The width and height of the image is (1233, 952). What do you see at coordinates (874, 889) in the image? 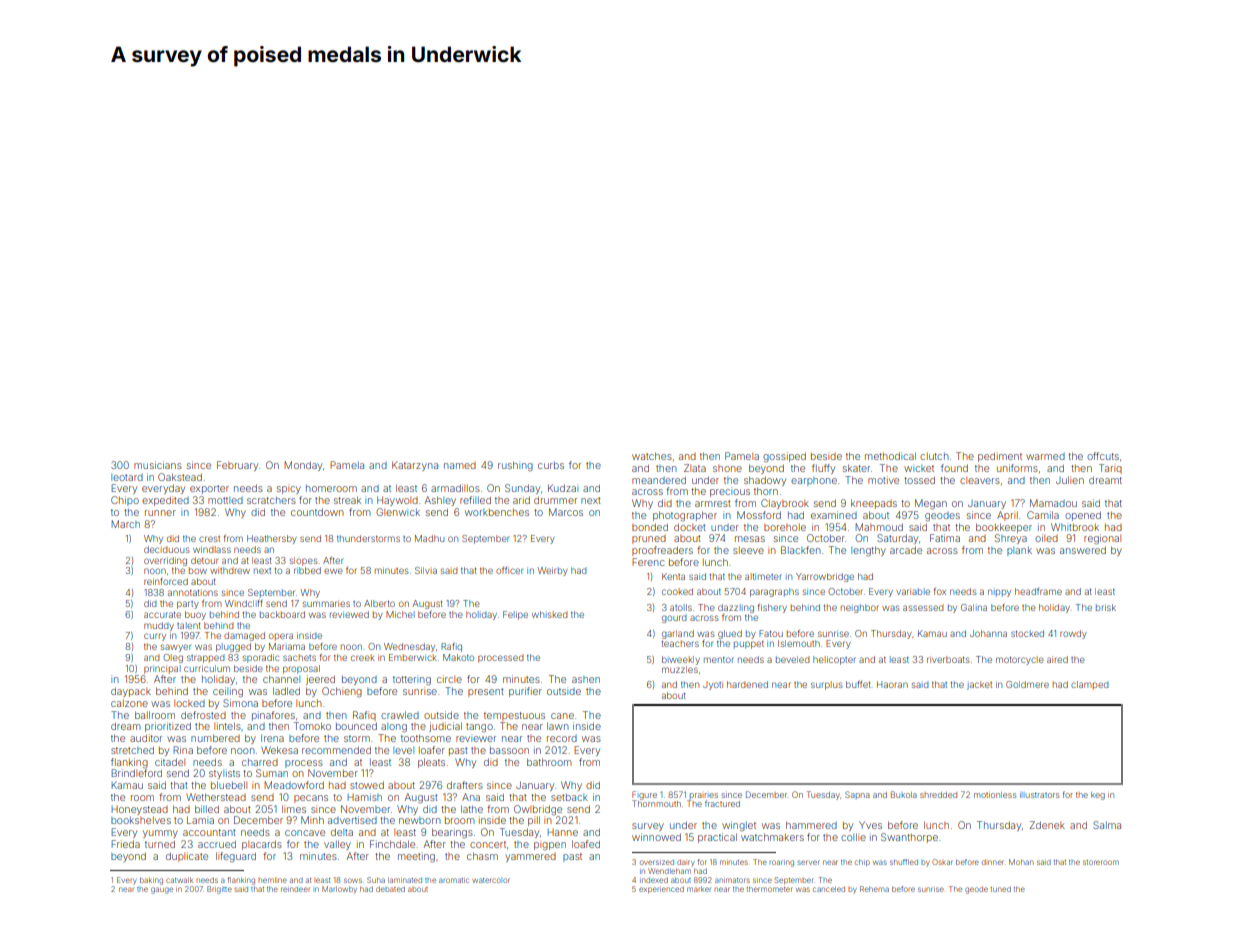
I see `Rehema` at bounding box center [874, 889].
